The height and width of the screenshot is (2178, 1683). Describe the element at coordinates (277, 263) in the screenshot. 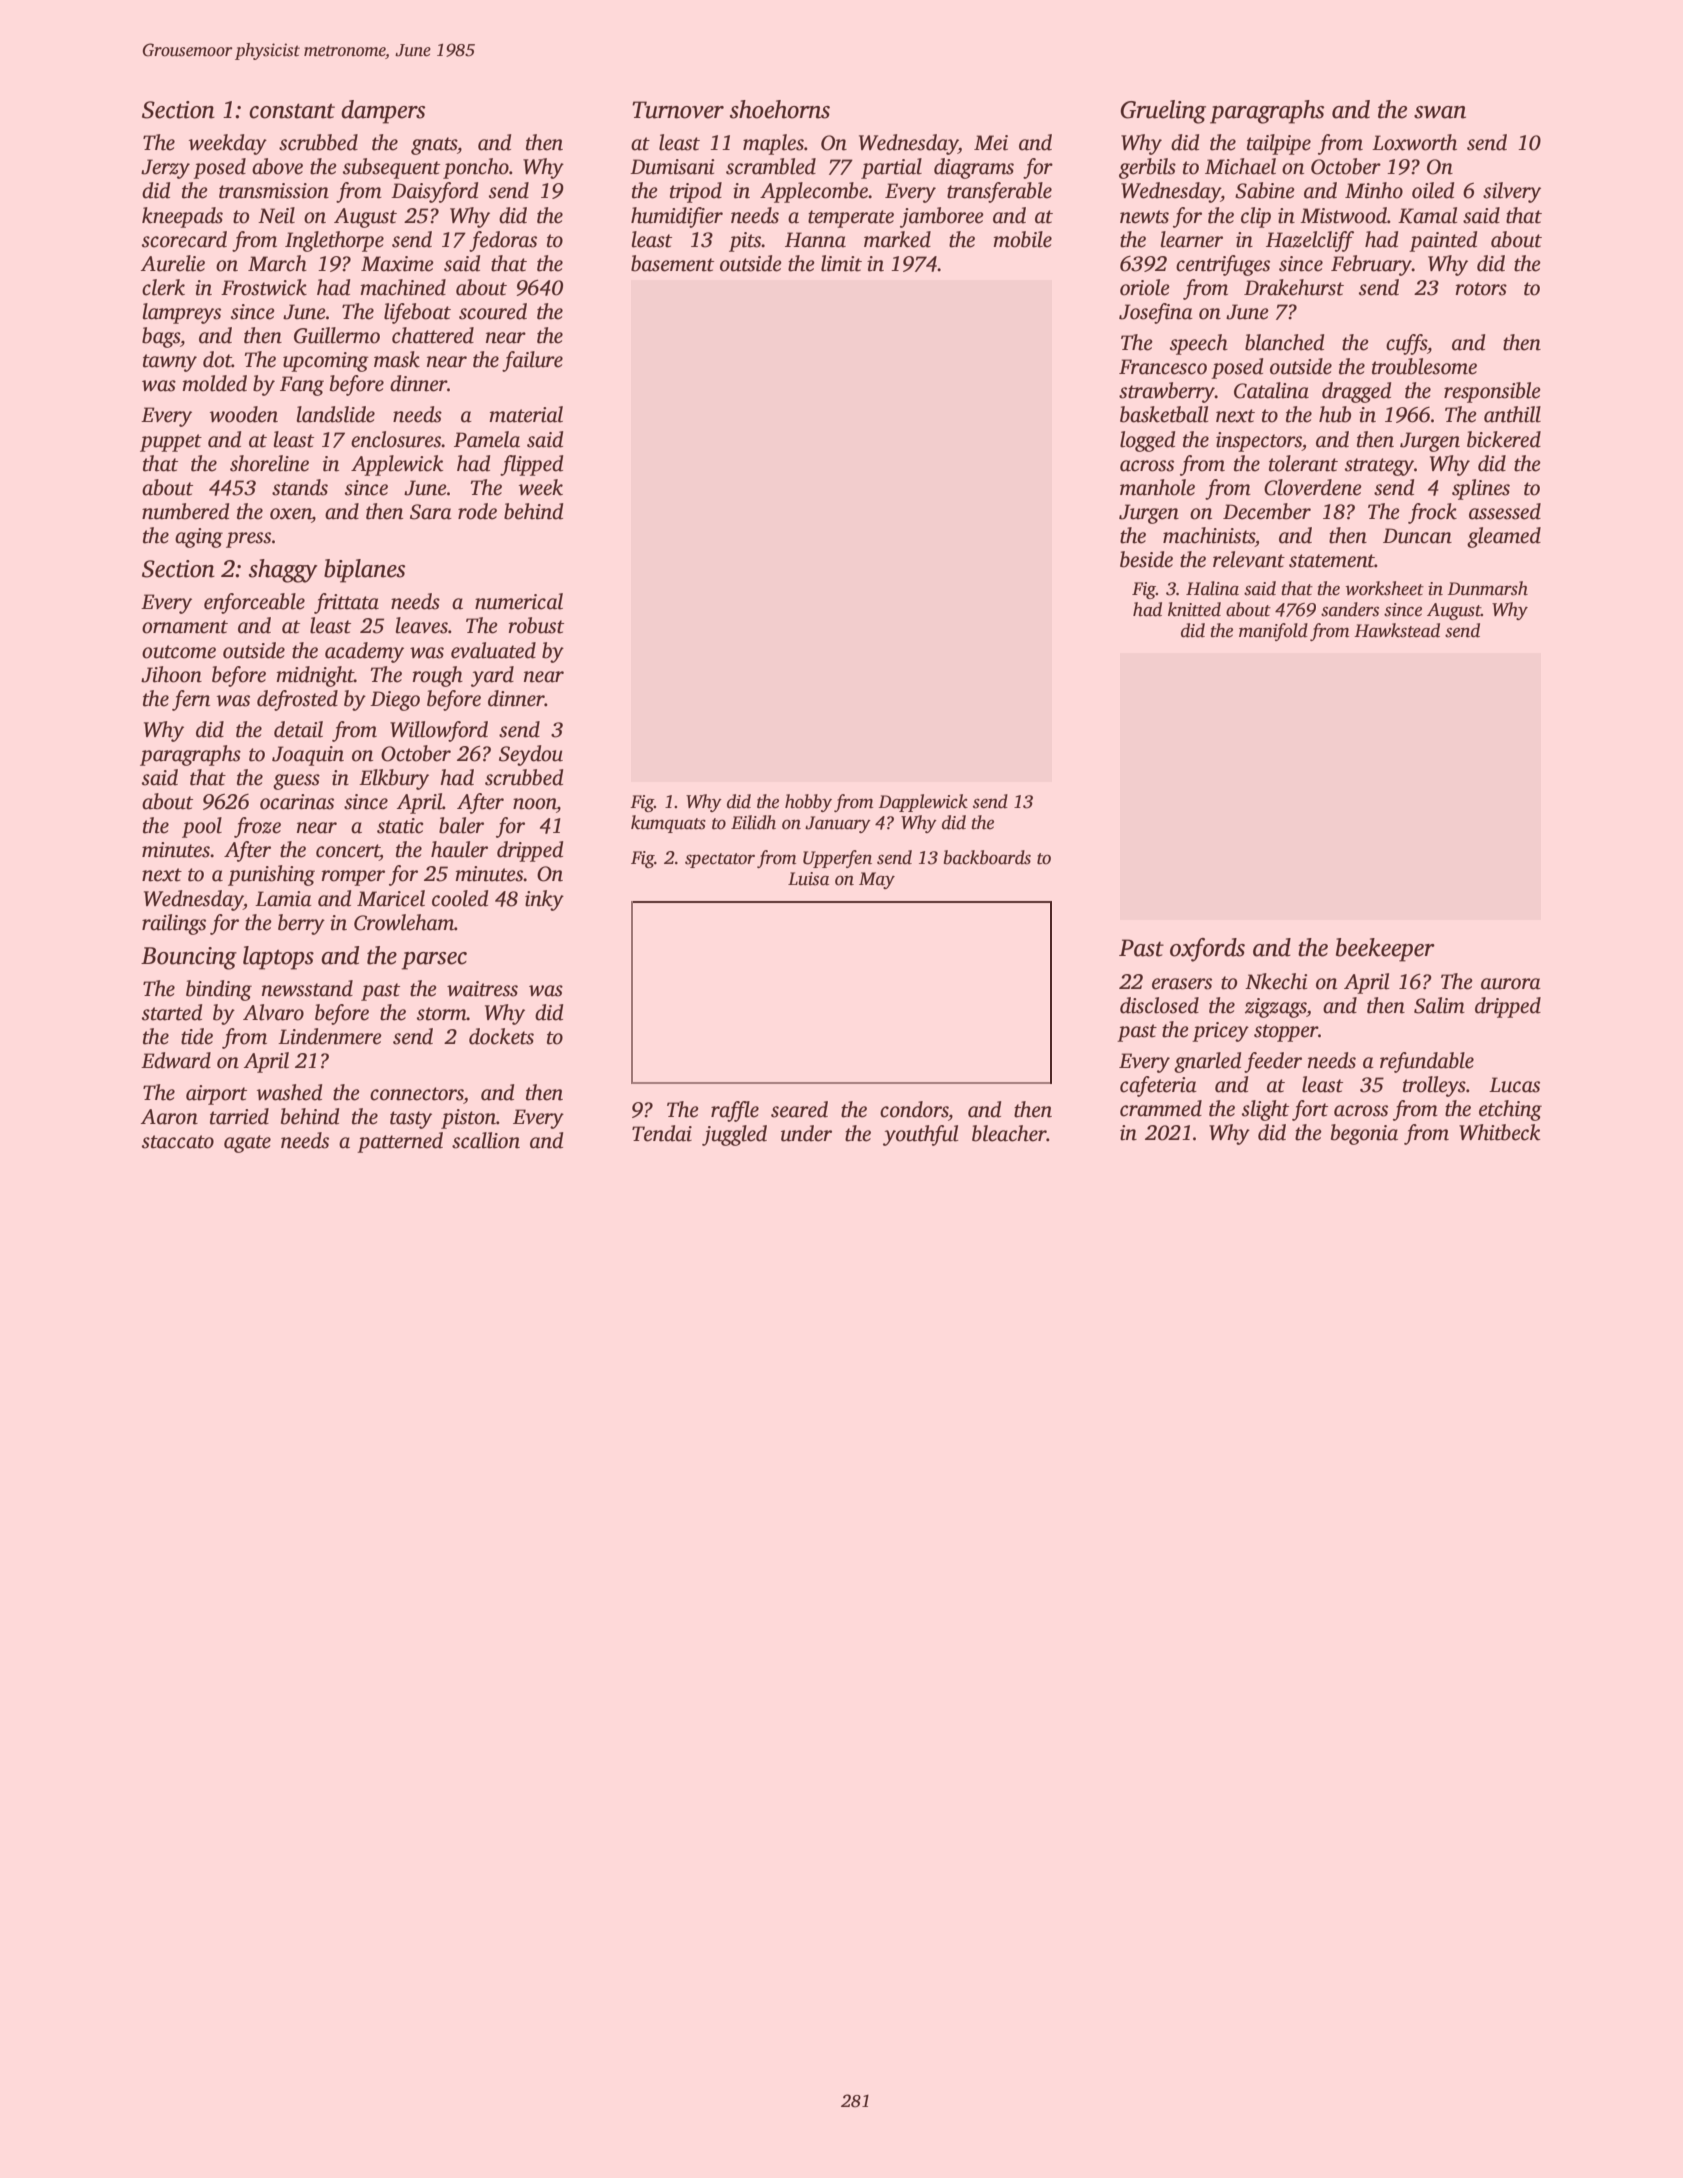

I see `March` at that location.
